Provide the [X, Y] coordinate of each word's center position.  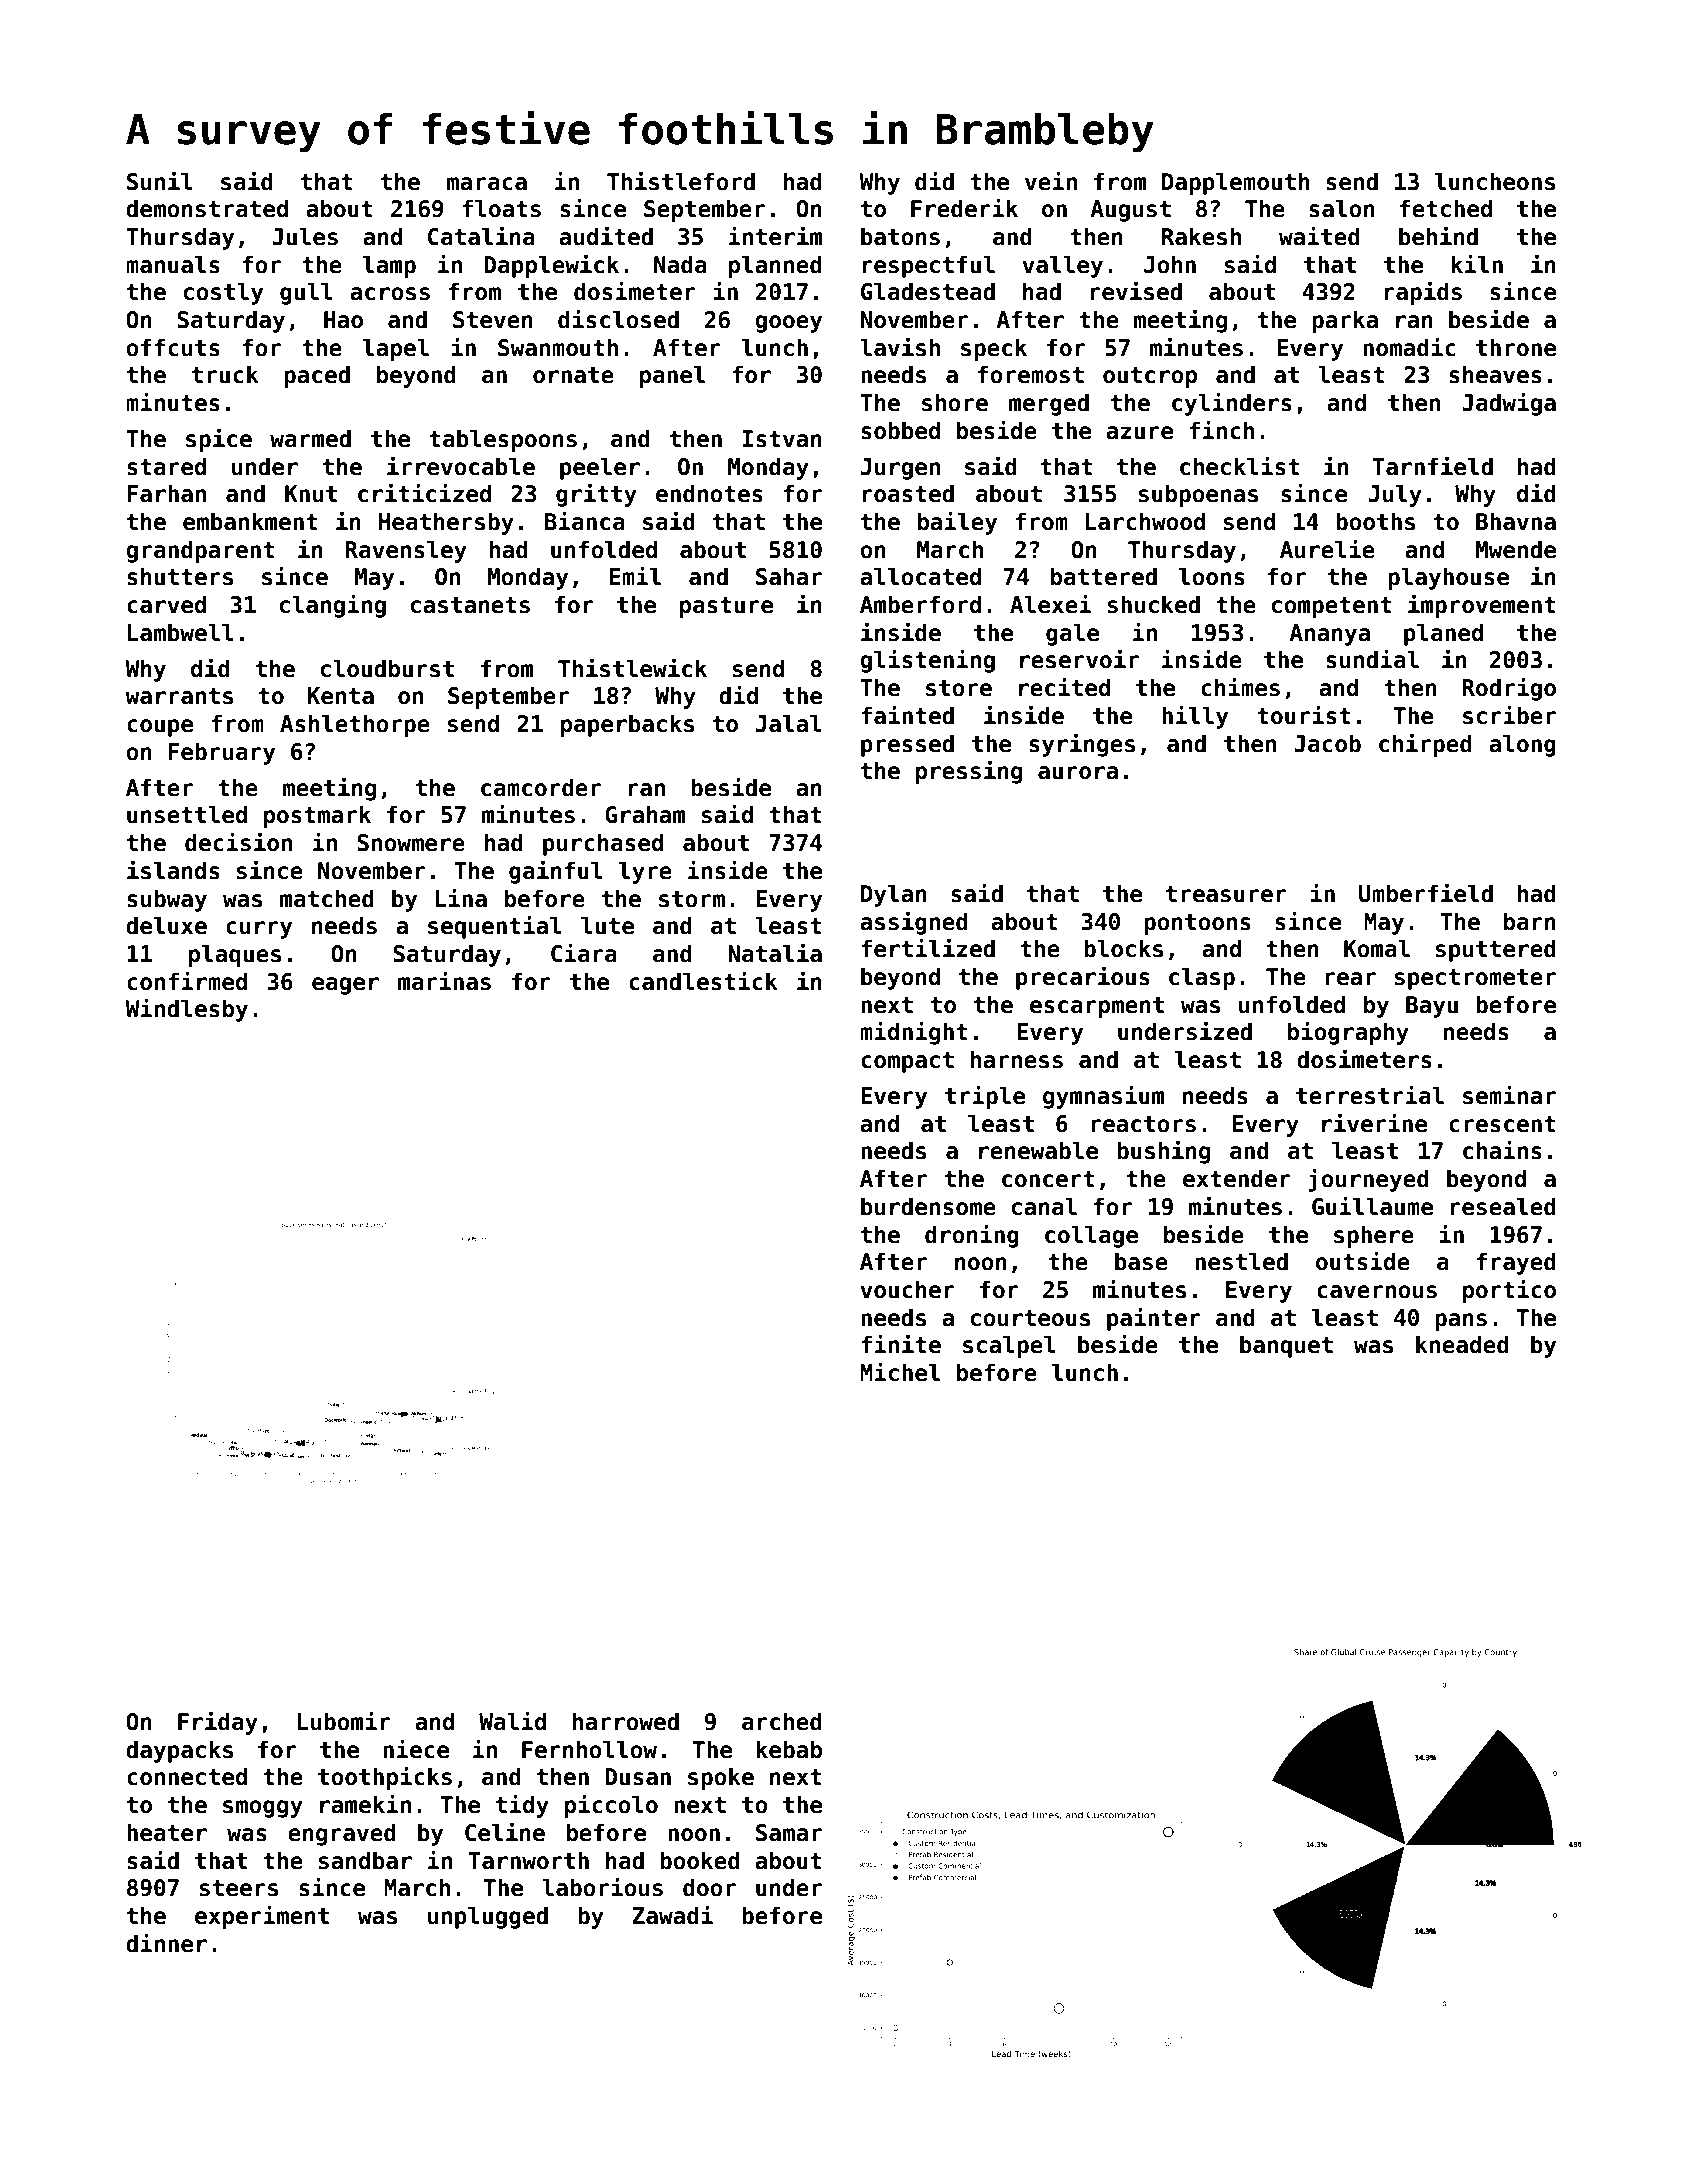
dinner [166, 1943]
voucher [908, 1289]
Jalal [789, 723]
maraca [487, 184]
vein [1051, 181]
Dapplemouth [1236, 183]
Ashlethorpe [355, 725]
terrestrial [1370, 1095]
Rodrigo [1509, 689]
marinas [444, 981]
